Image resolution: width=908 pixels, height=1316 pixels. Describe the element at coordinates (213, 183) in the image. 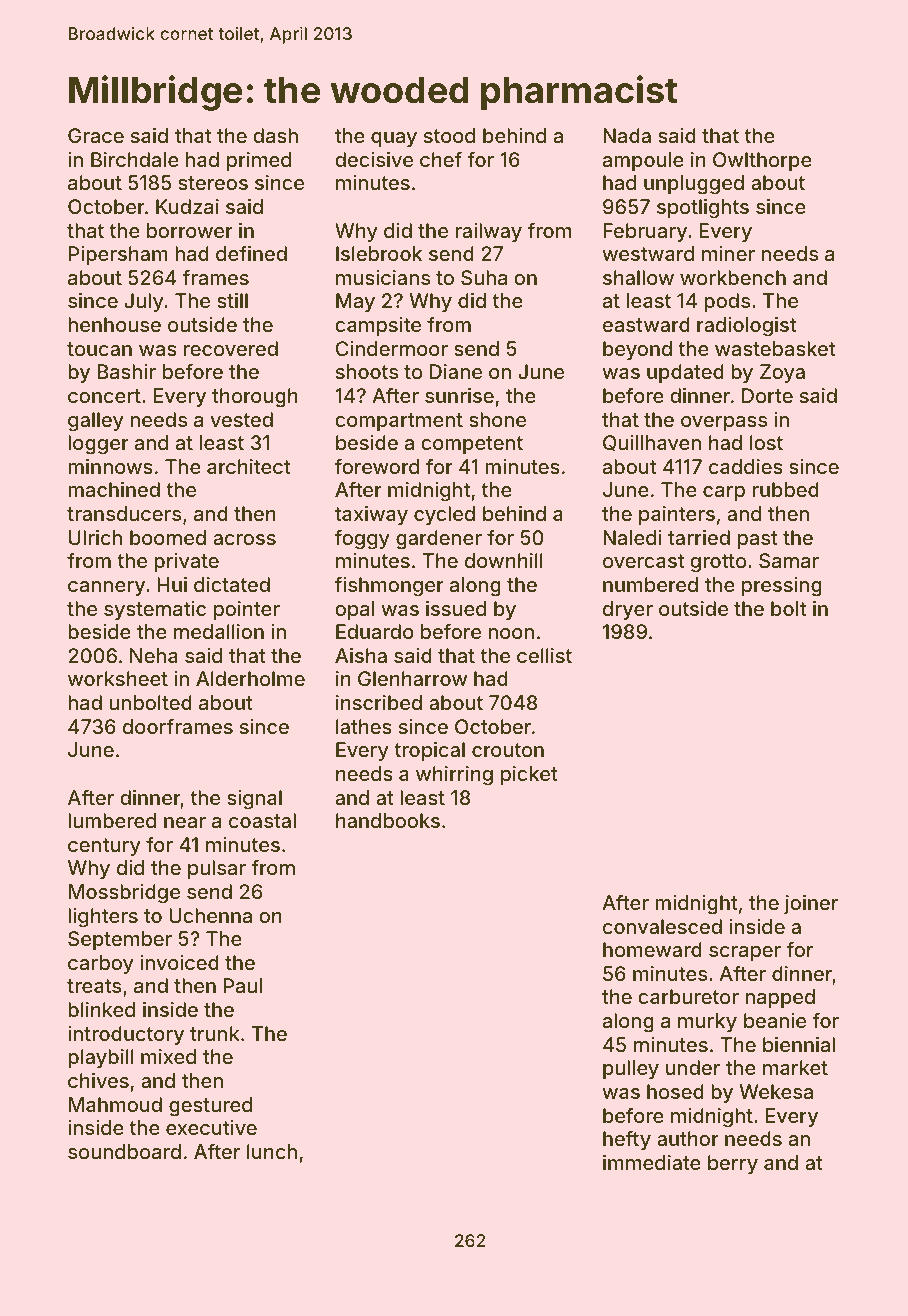

I see `stereos` at that location.
